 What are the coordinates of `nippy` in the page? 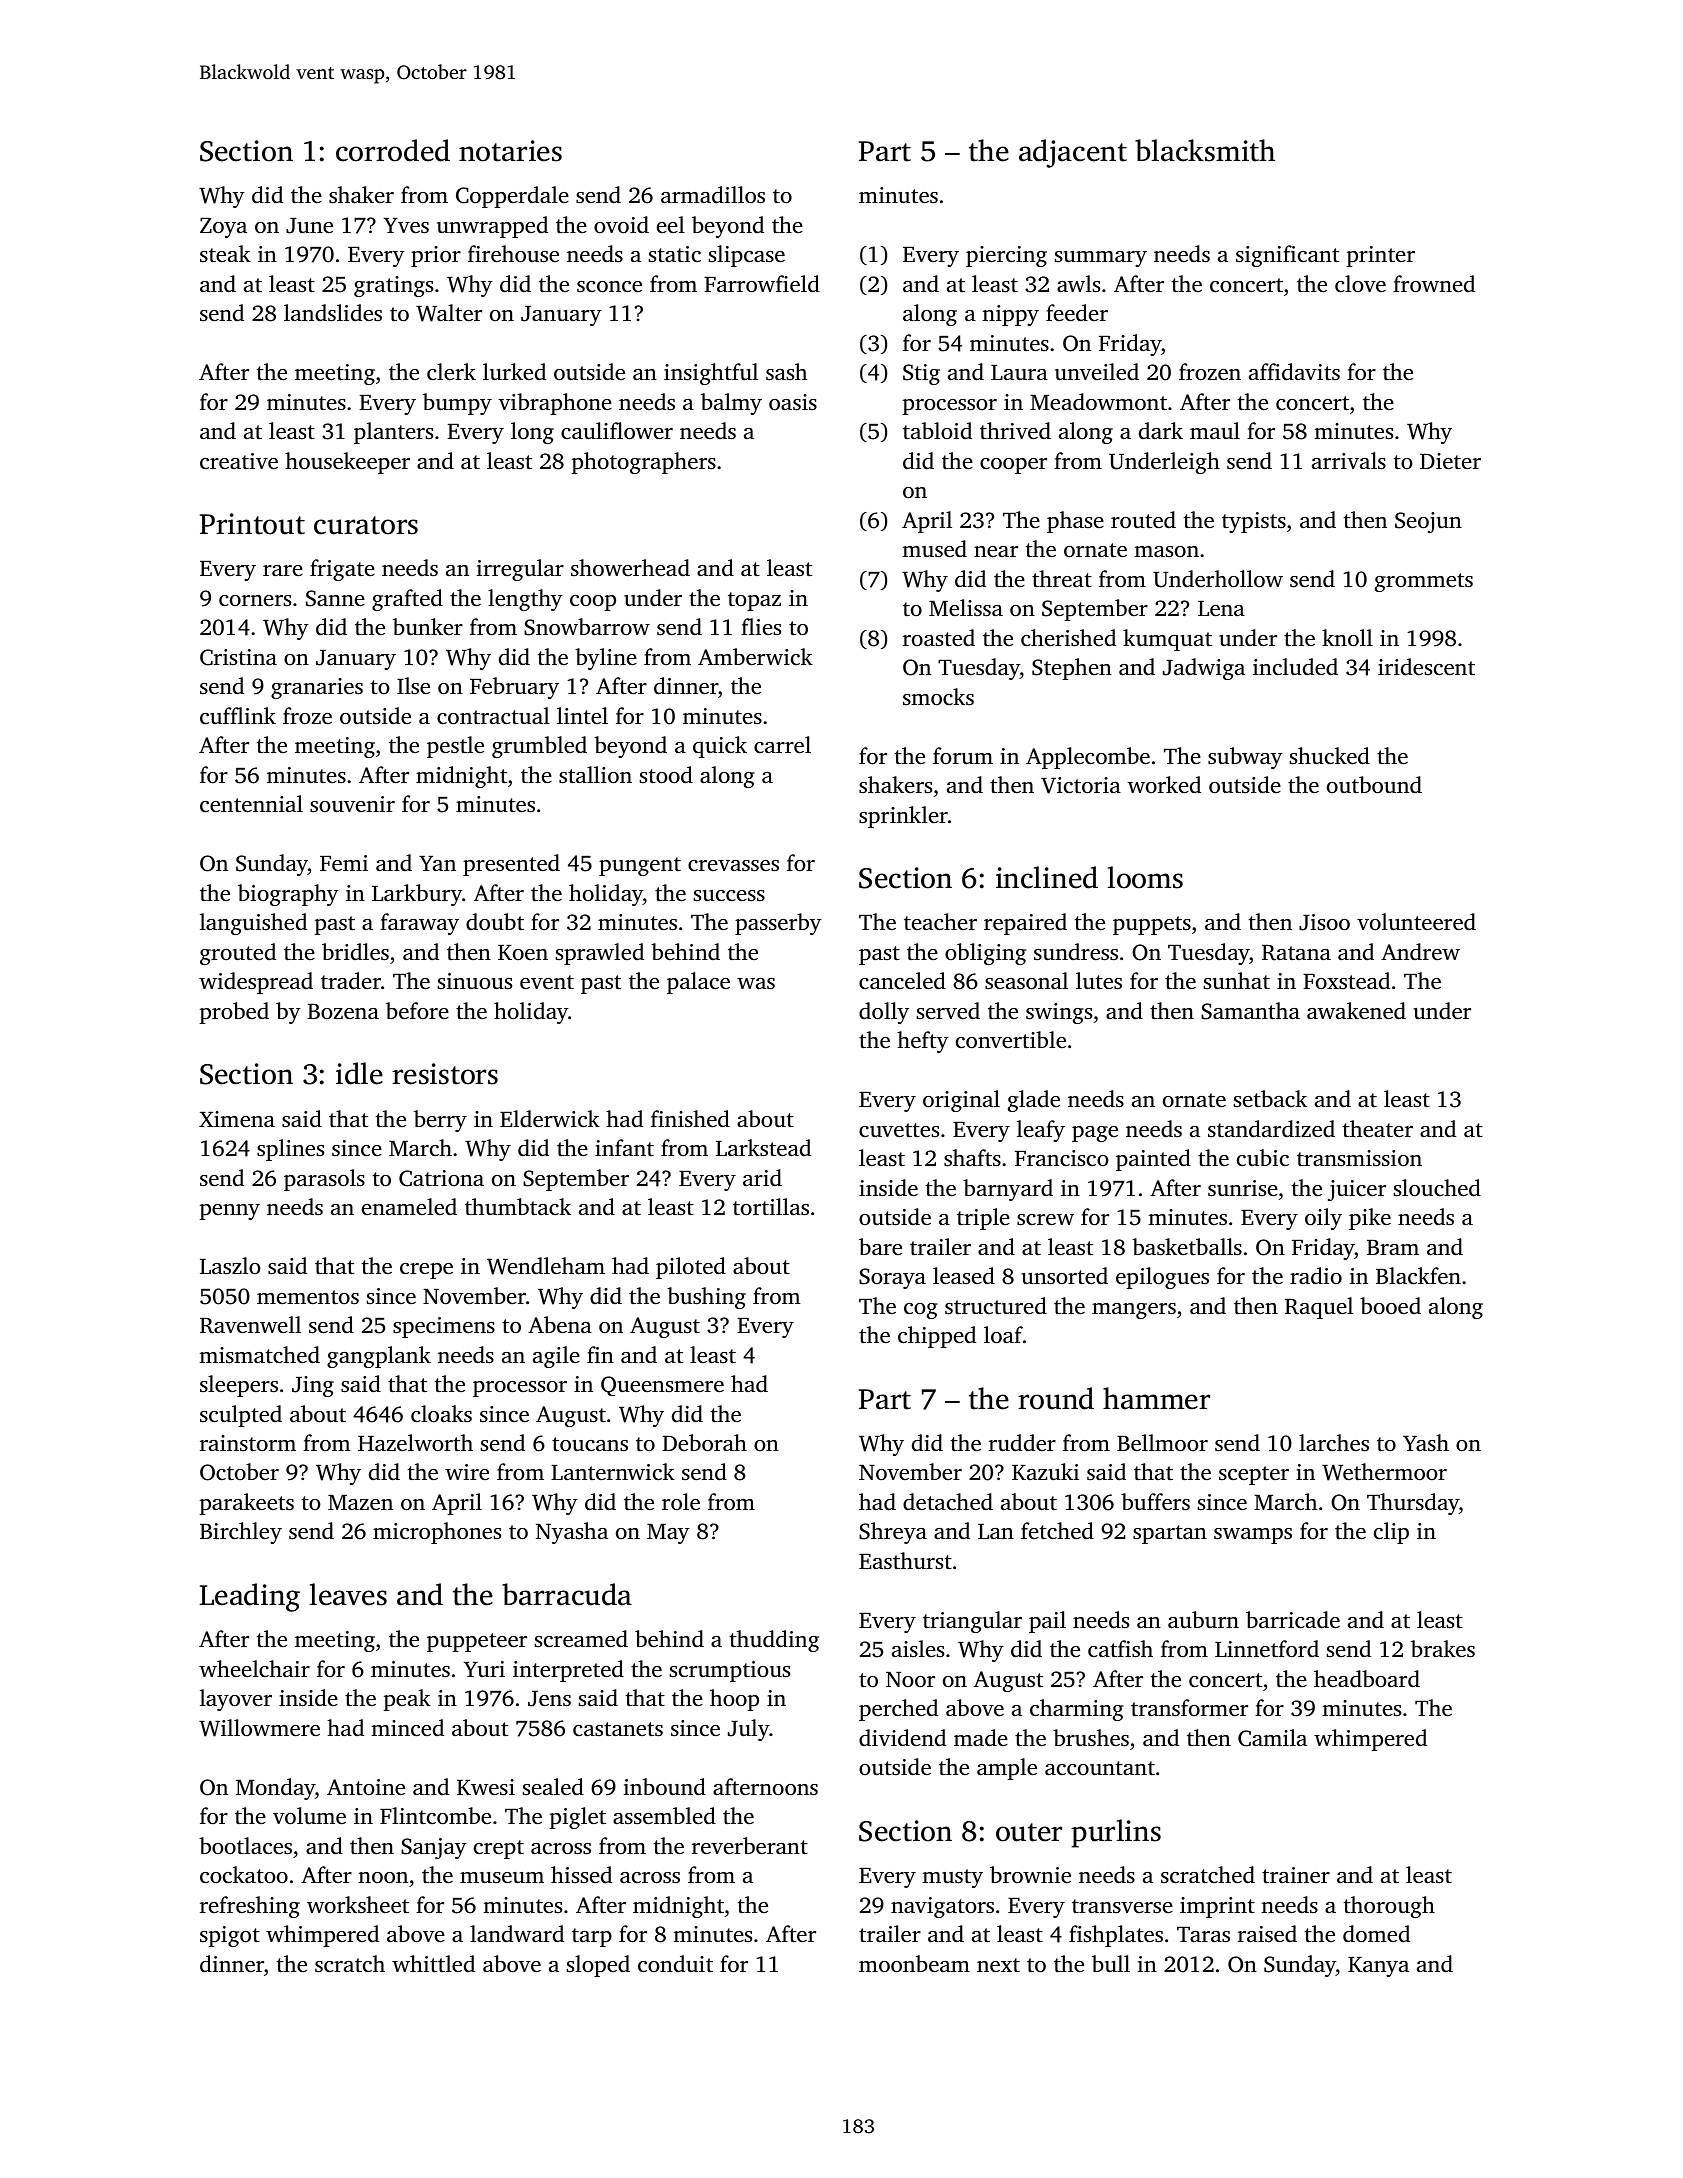 It's located at (1010, 315).
